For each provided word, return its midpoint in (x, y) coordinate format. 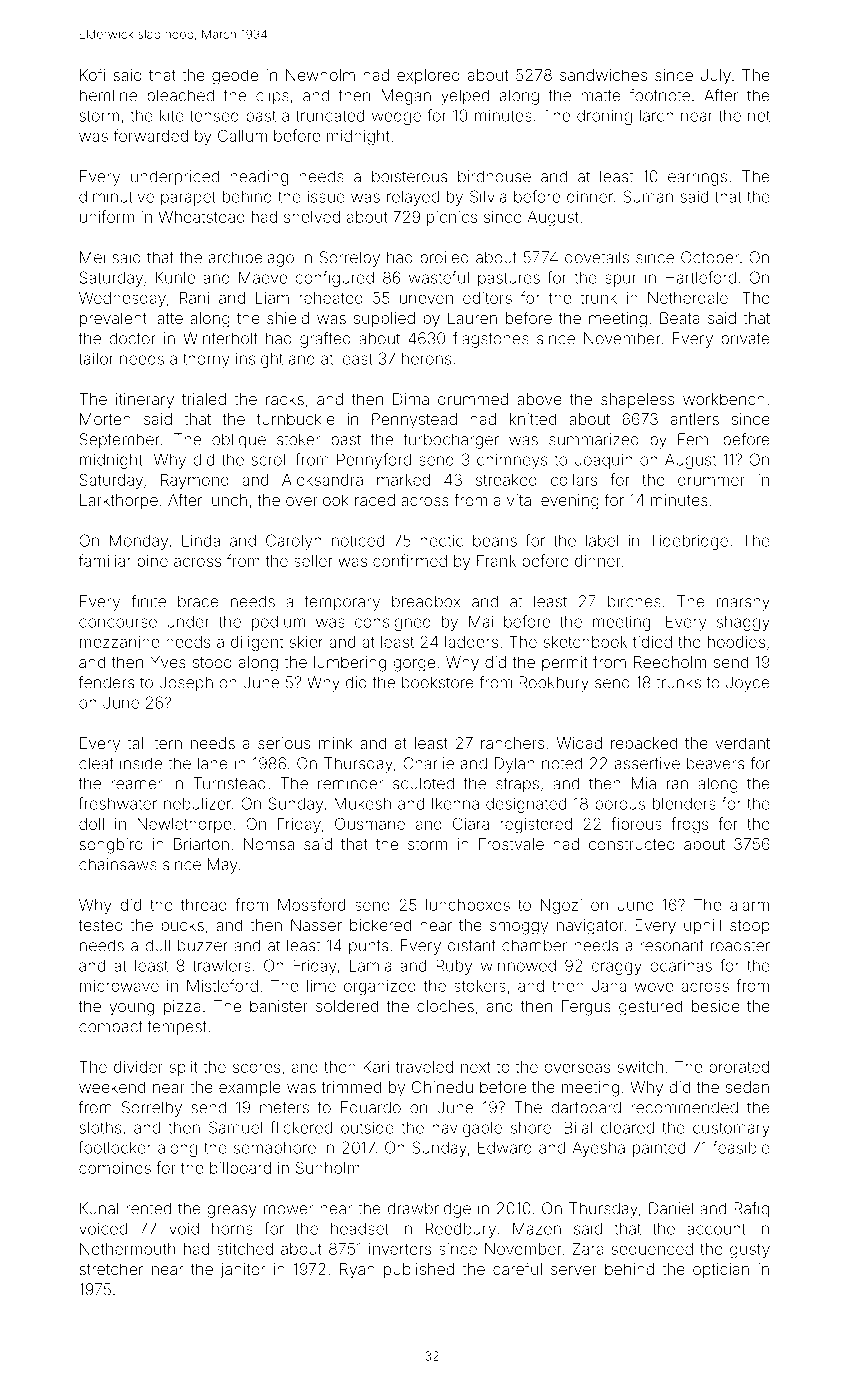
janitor (243, 1270)
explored (428, 76)
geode (235, 77)
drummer (711, 480)
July (716, 77)
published (419, 1270)
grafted (325, 340)
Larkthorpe (119, 501)
